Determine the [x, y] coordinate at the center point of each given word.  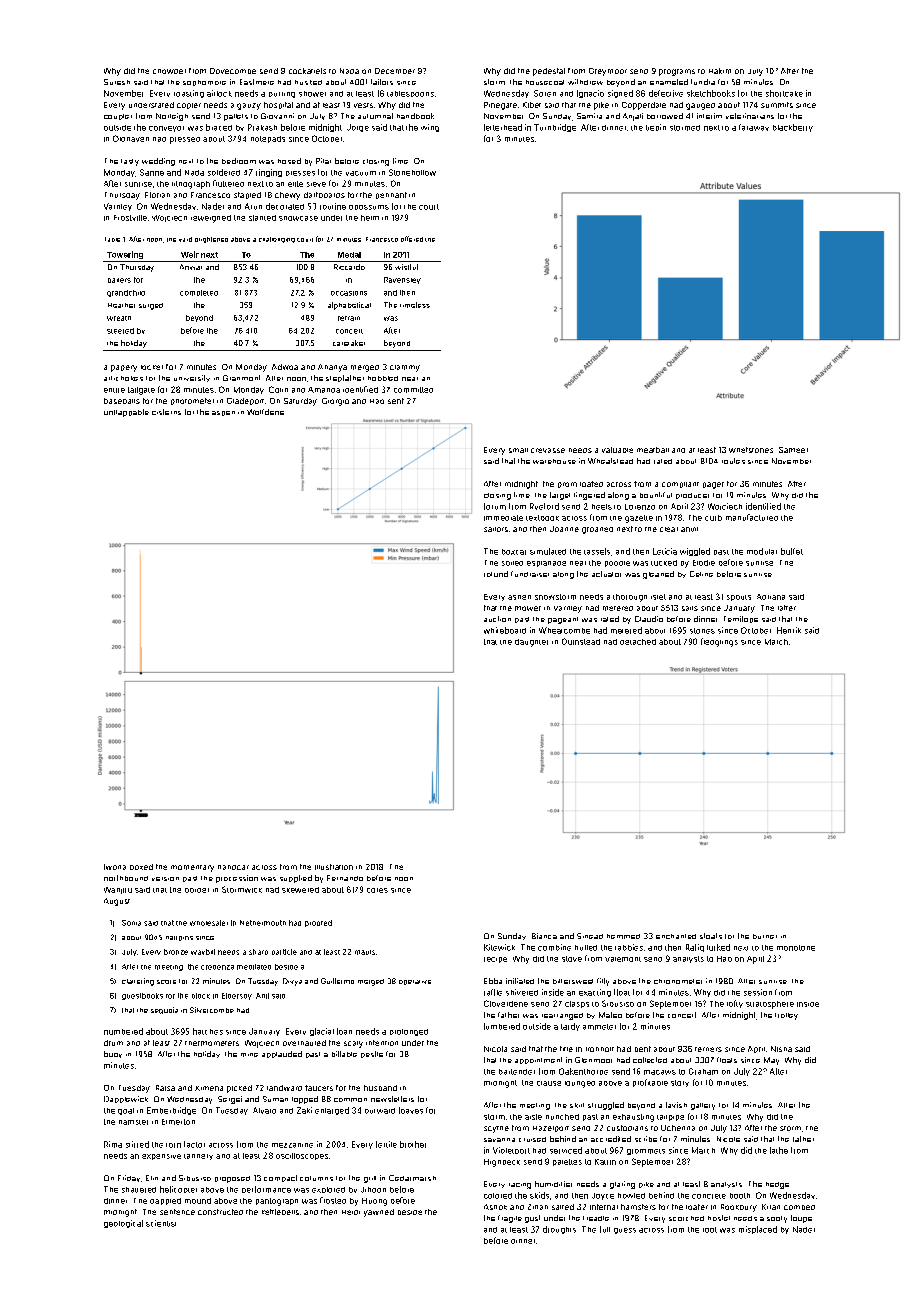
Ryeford [544, 506]
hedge [777, 1185]
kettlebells [280, 1212]
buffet [792, 551]
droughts [559, 1230]
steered [120, 331]
